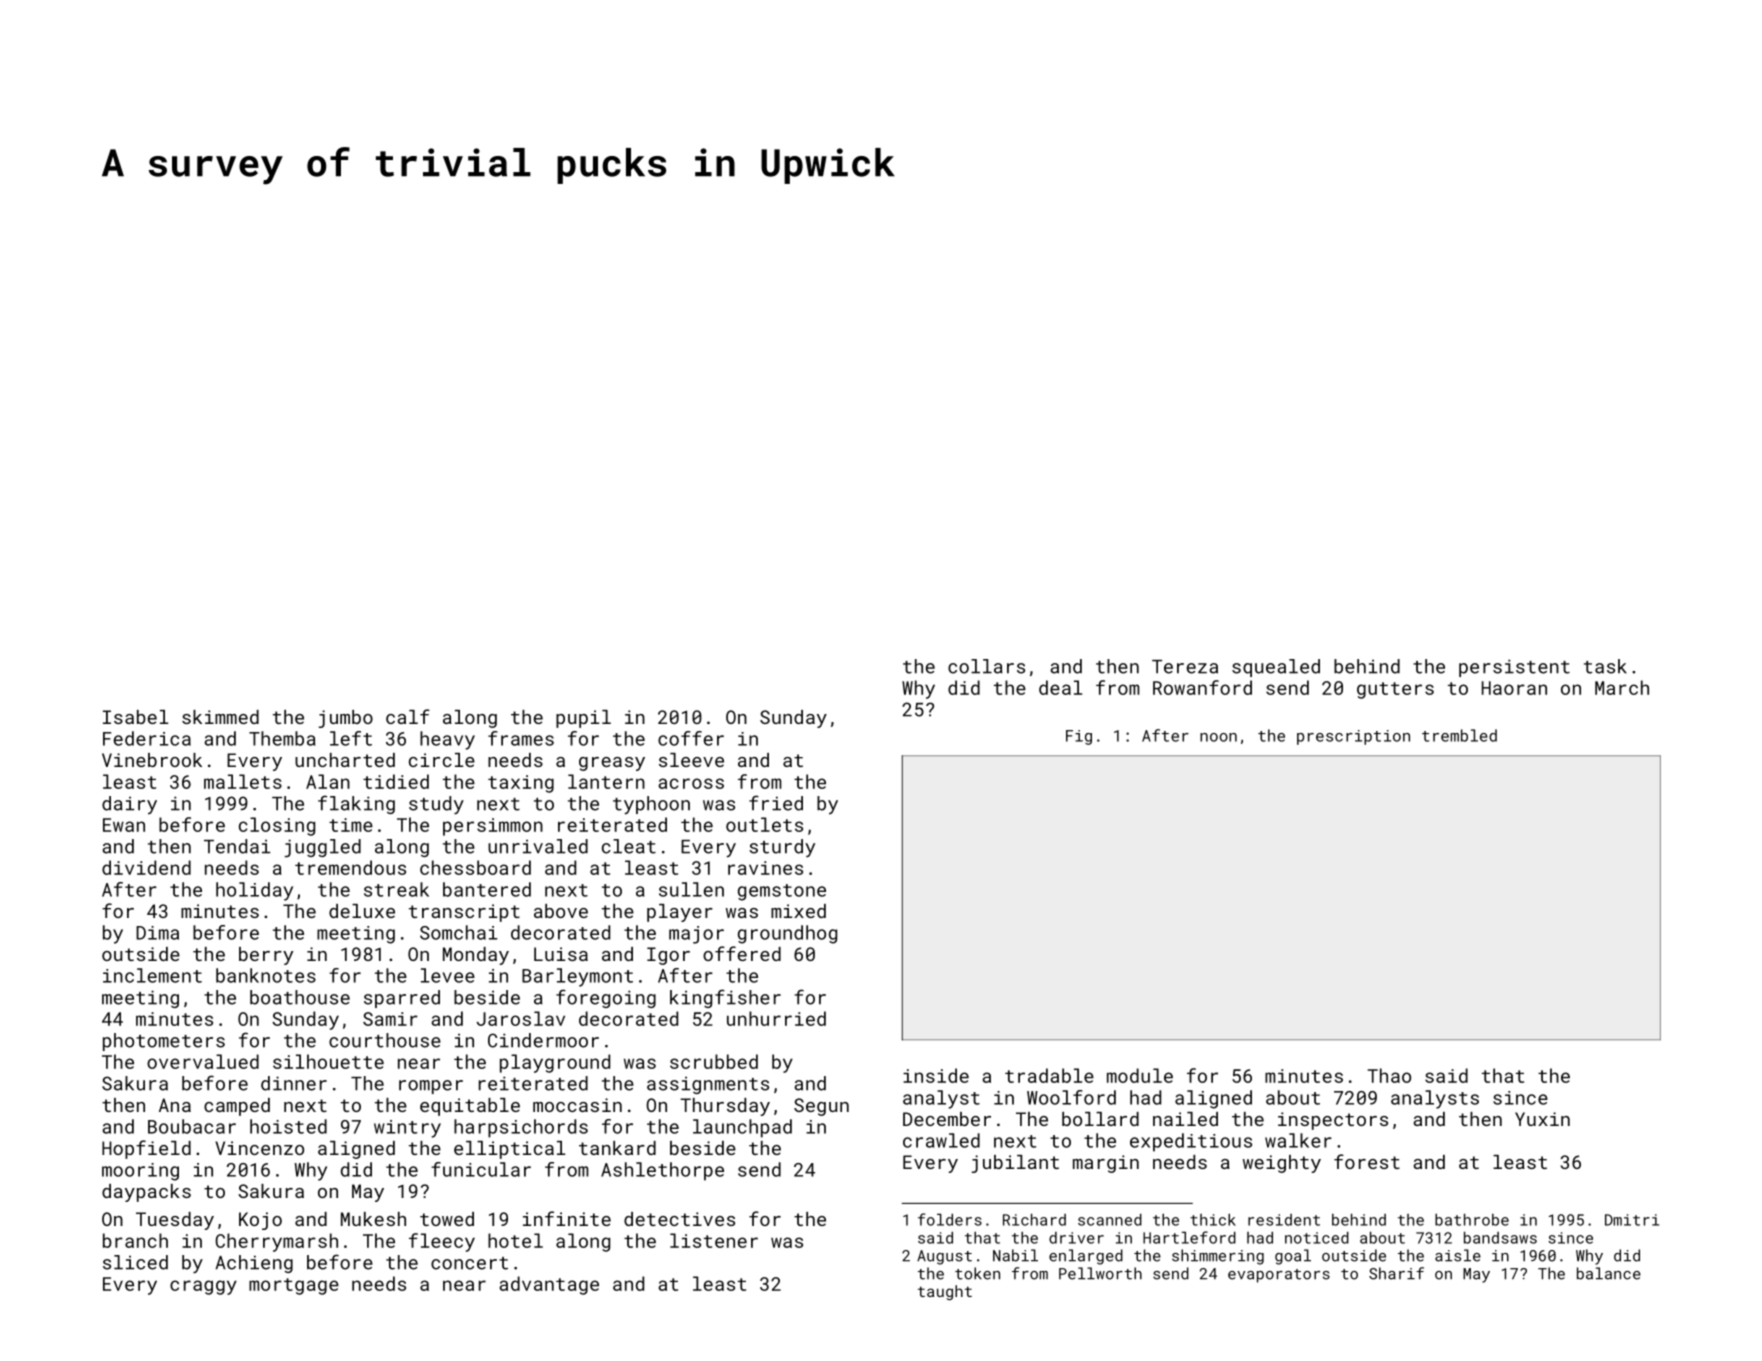 Image resolution: width=1762 pixels, height=1361 pixels. I want to click on mooring, so click(140, 1172).
